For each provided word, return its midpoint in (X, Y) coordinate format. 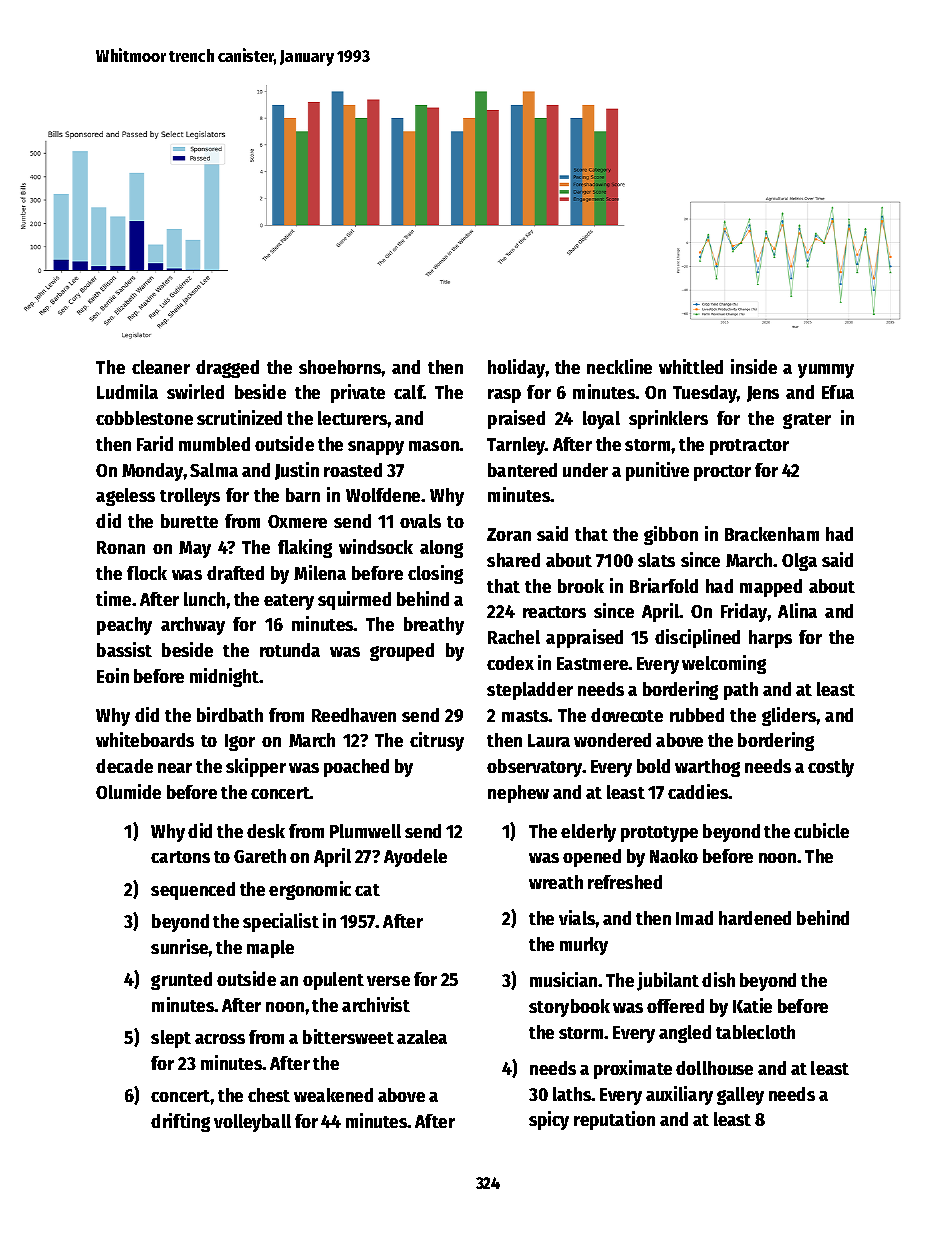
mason (434, 446)
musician (563, 979)
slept (171, 1039)
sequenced (193, 891)
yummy (826, 371)
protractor (749, 447)
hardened (755, 918)
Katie (752, 1005)
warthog (707, 768)
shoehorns (340, 367)
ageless (125, 497)
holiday (517, 368)
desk (266, 831)
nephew (518, 794)
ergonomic (310, 890)
